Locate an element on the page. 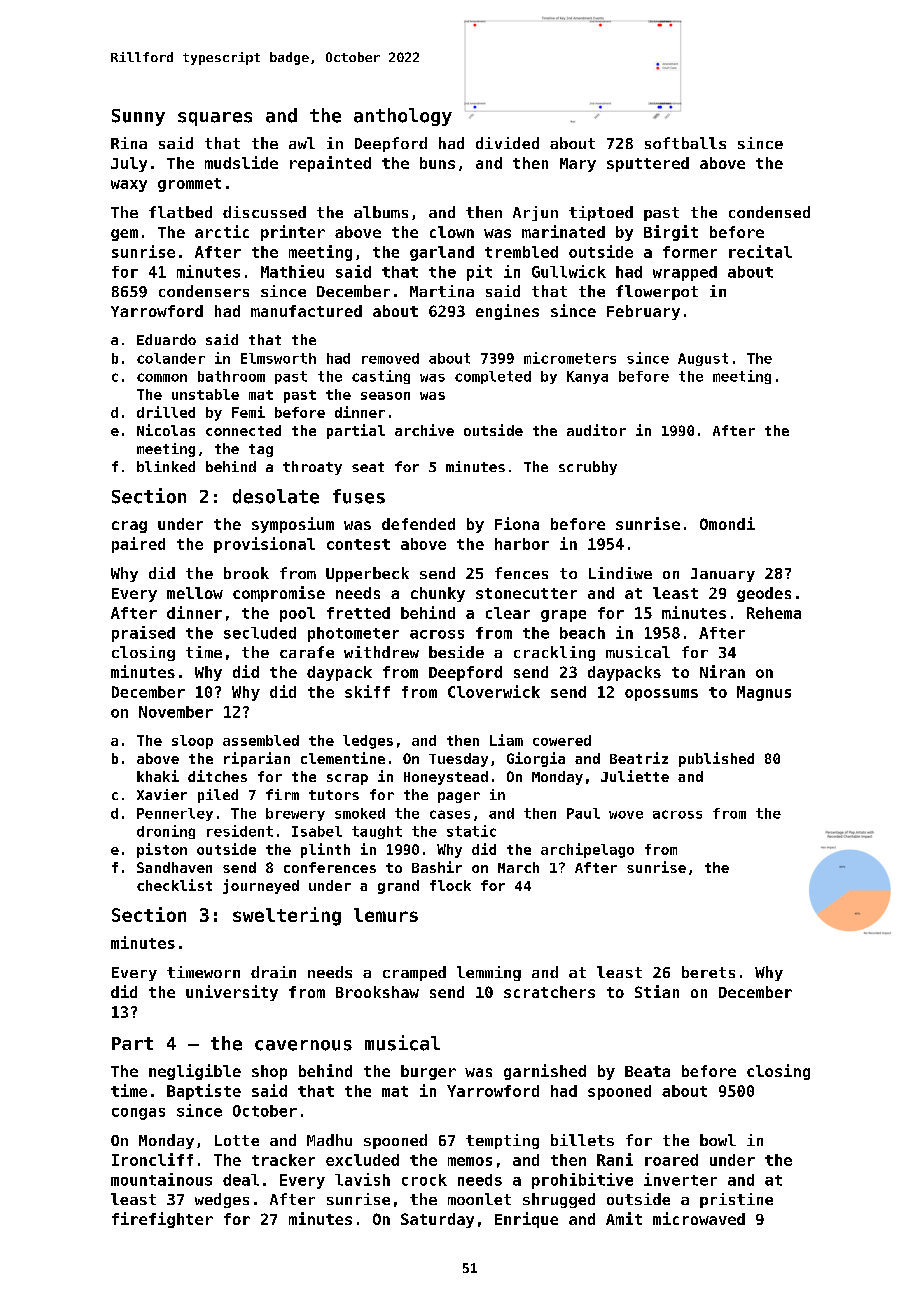 The width and height of the document is (924, 1308). journeyed is located at coordinates (261, 886).
